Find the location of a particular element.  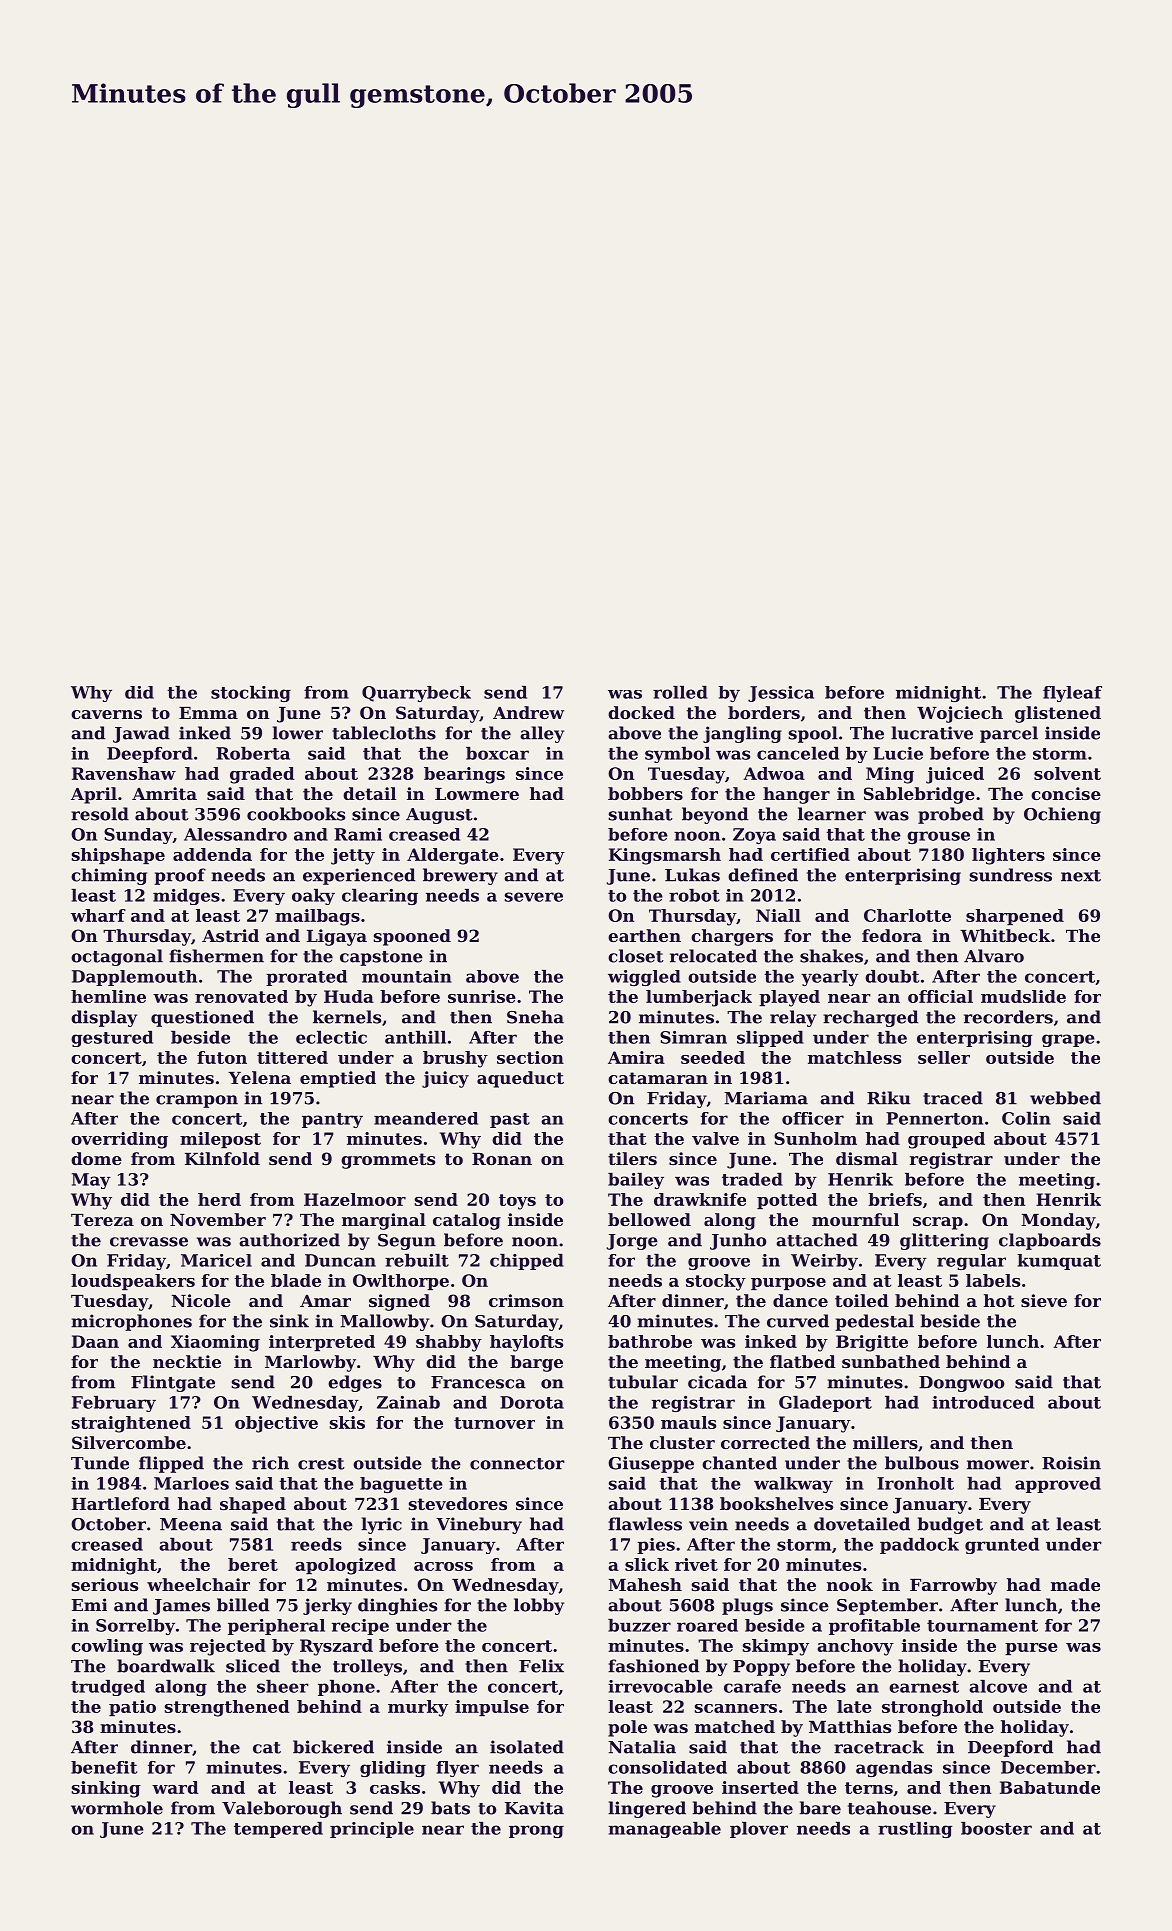

Jessica is located at coordinates (781, 694).
